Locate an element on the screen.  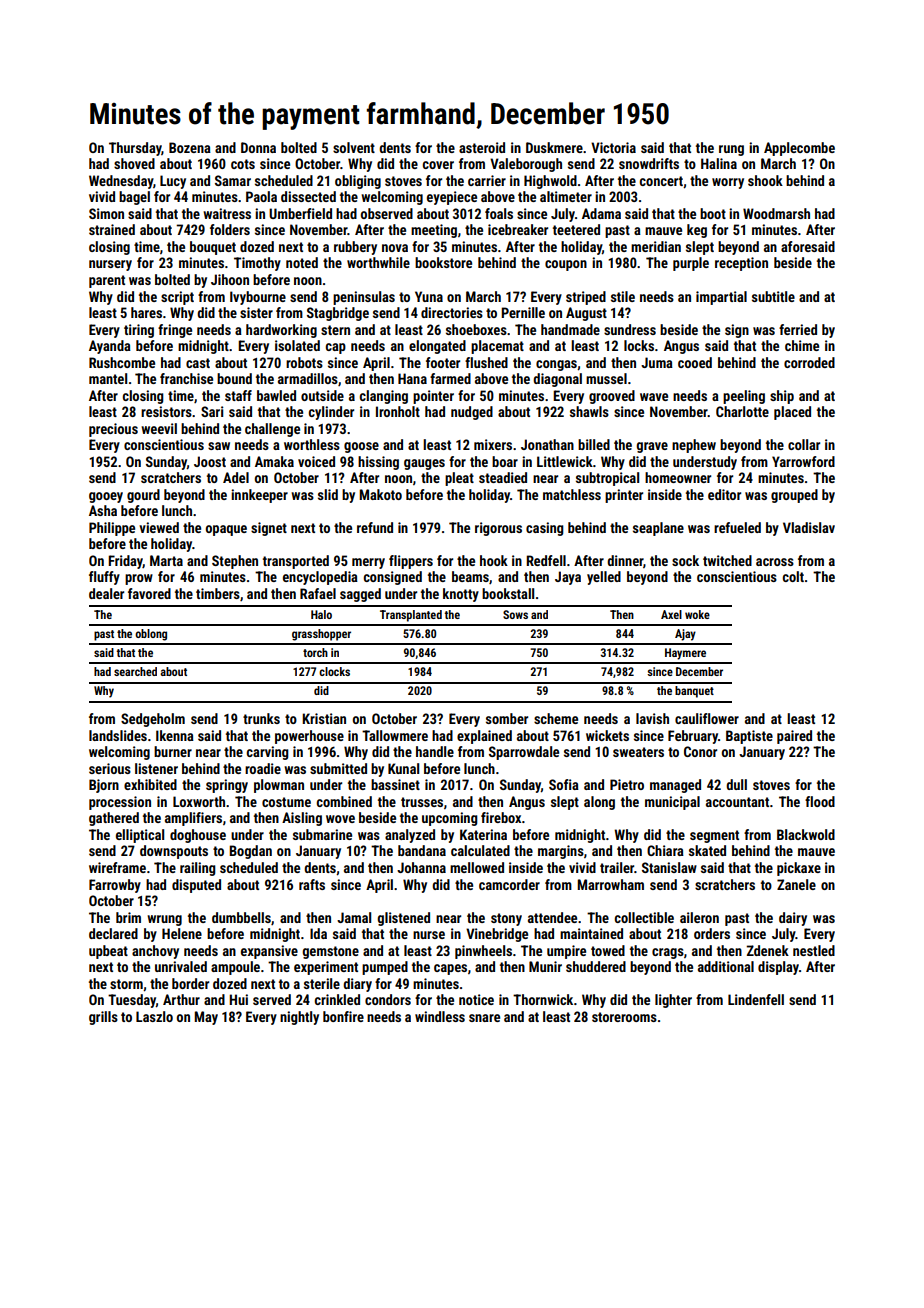
Joost is located at coordinates (210, 461).
